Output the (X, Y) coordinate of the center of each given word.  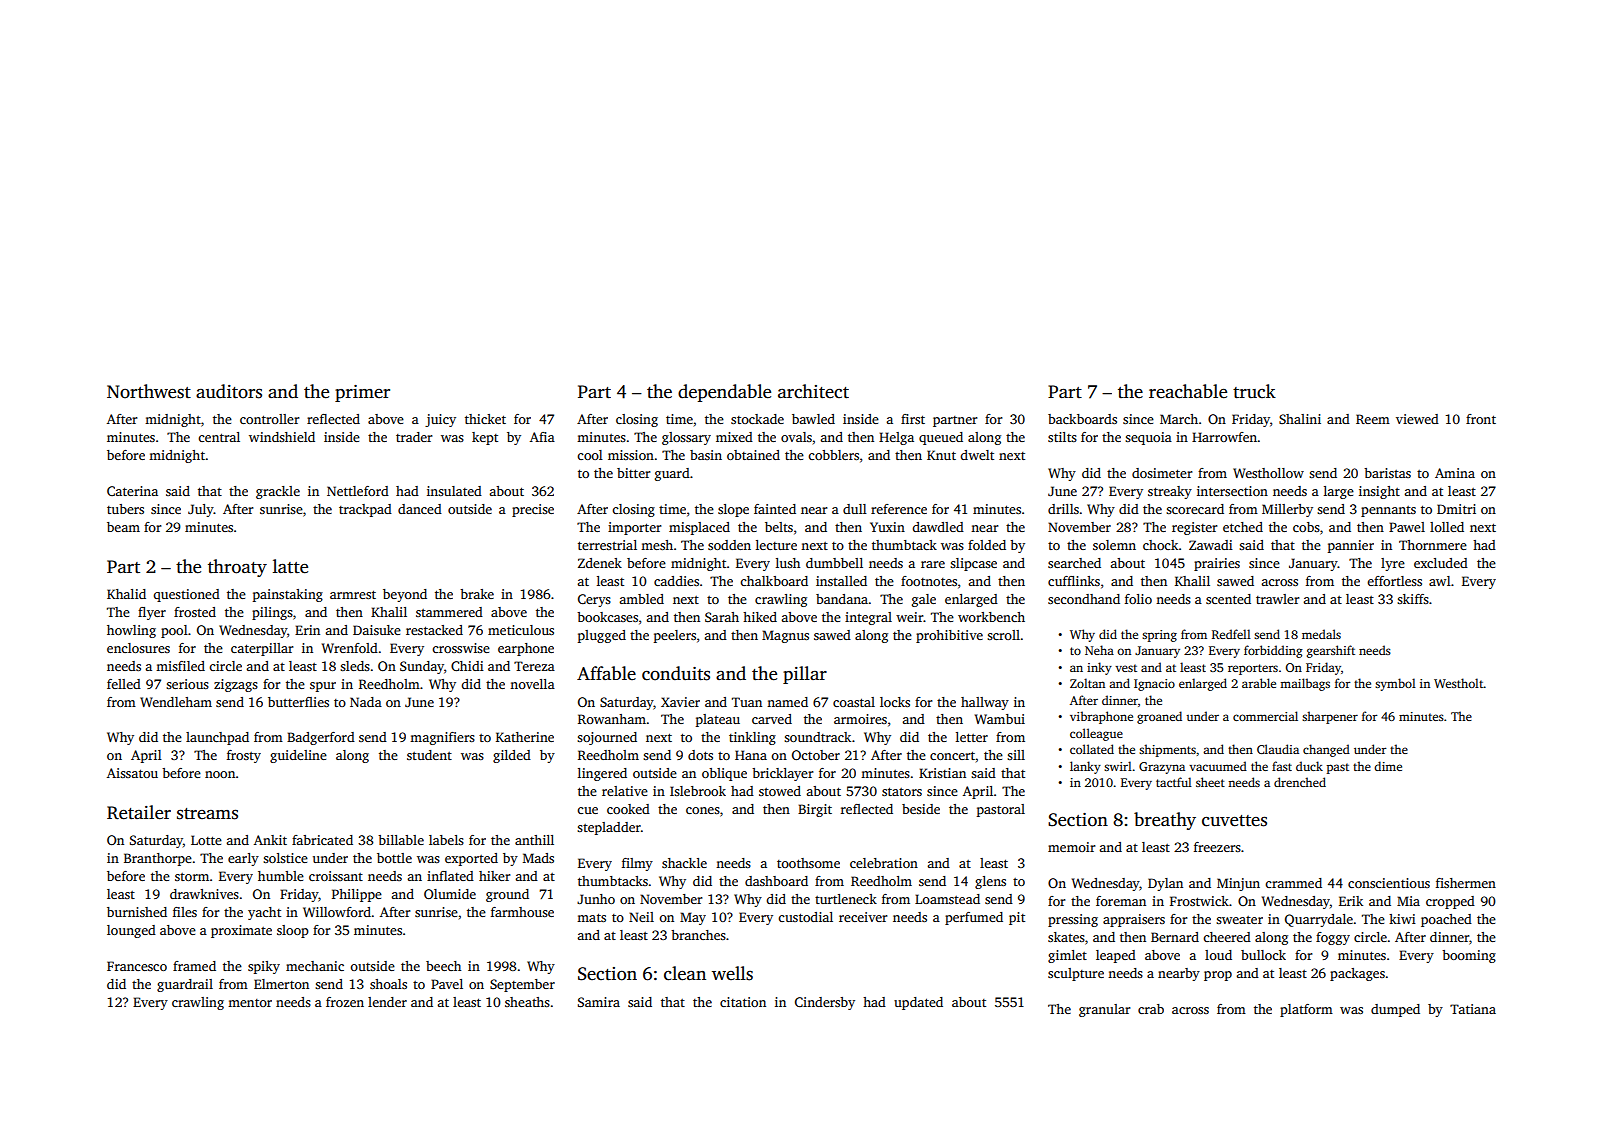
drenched (1300, 782)
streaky (1170, 492)
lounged (131, 931)
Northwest (149, 391)
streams (207, 814)
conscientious (1389, 883)
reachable (1188, 391)
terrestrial (607, 545)
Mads (538, 858)
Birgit (815, 810)
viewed (1417, 419)
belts (779, 527)
